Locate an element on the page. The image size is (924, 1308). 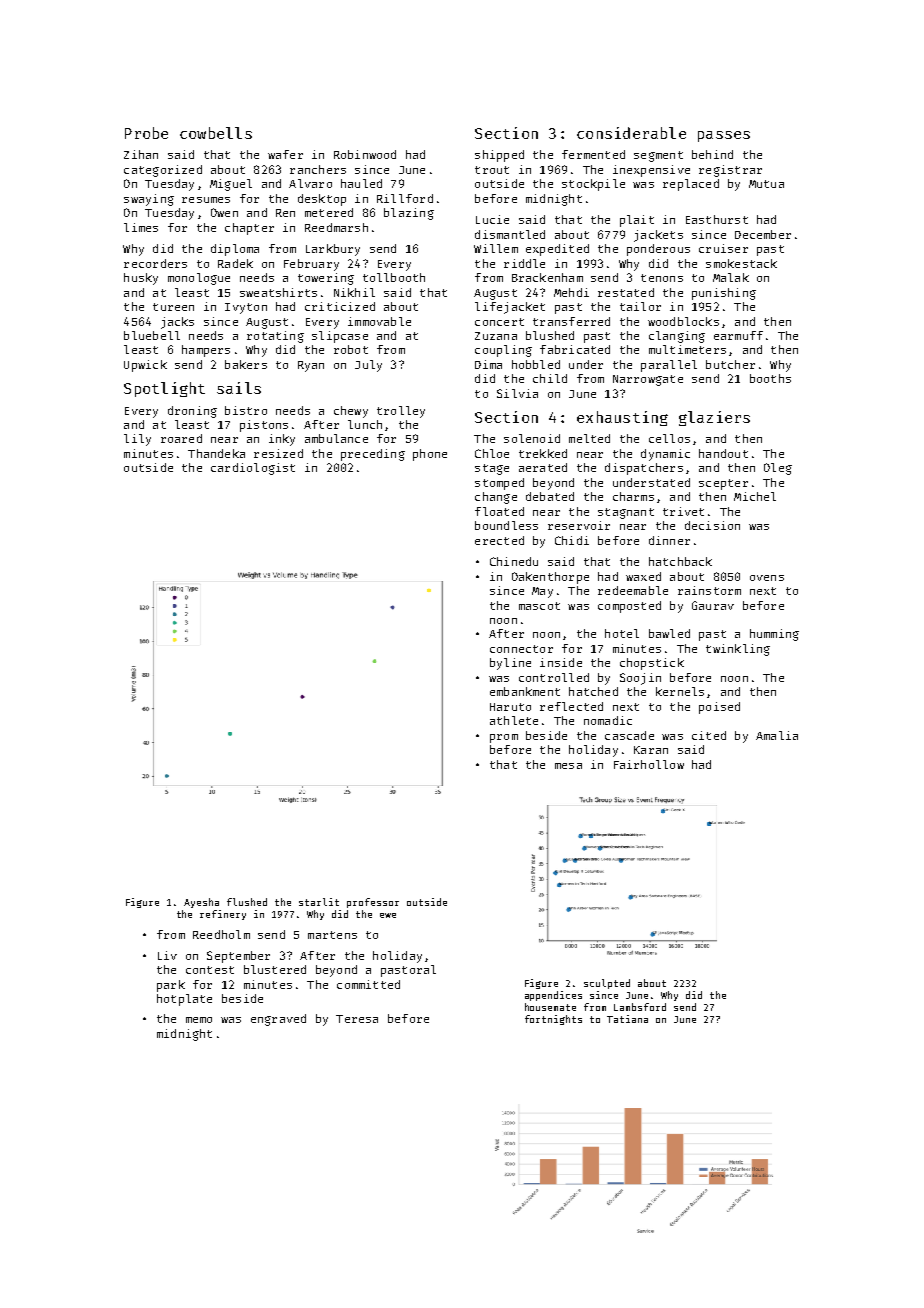
Lambsford is located at coordinates (640, 1007).
